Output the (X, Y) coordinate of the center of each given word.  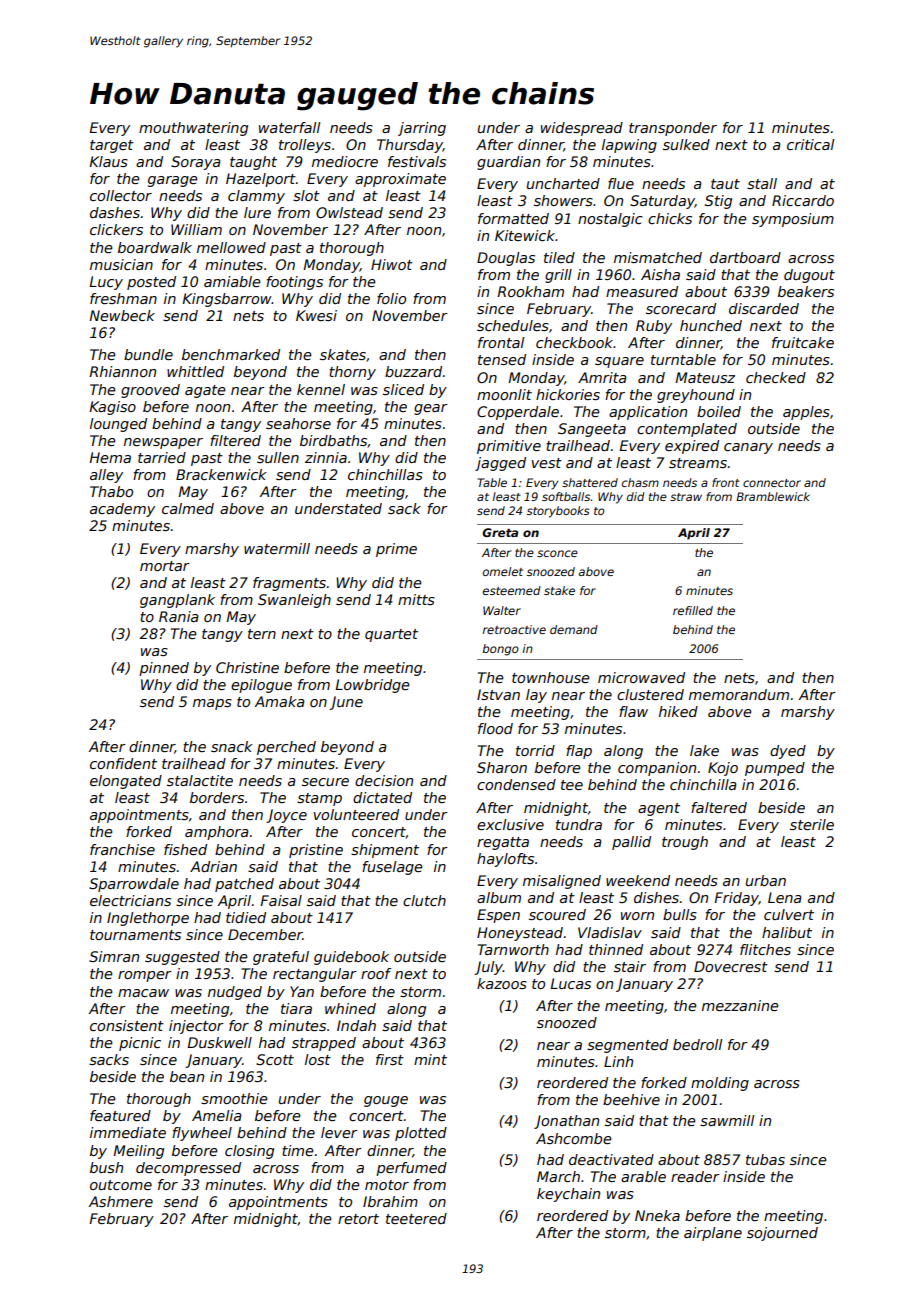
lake (704, 750)
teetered (416, 1218)
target (112, 146)
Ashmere (121, 1201)
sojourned (782, 1234)
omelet (503, 571)
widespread (582, 129)
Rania (179, 616)
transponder (673, 129)
